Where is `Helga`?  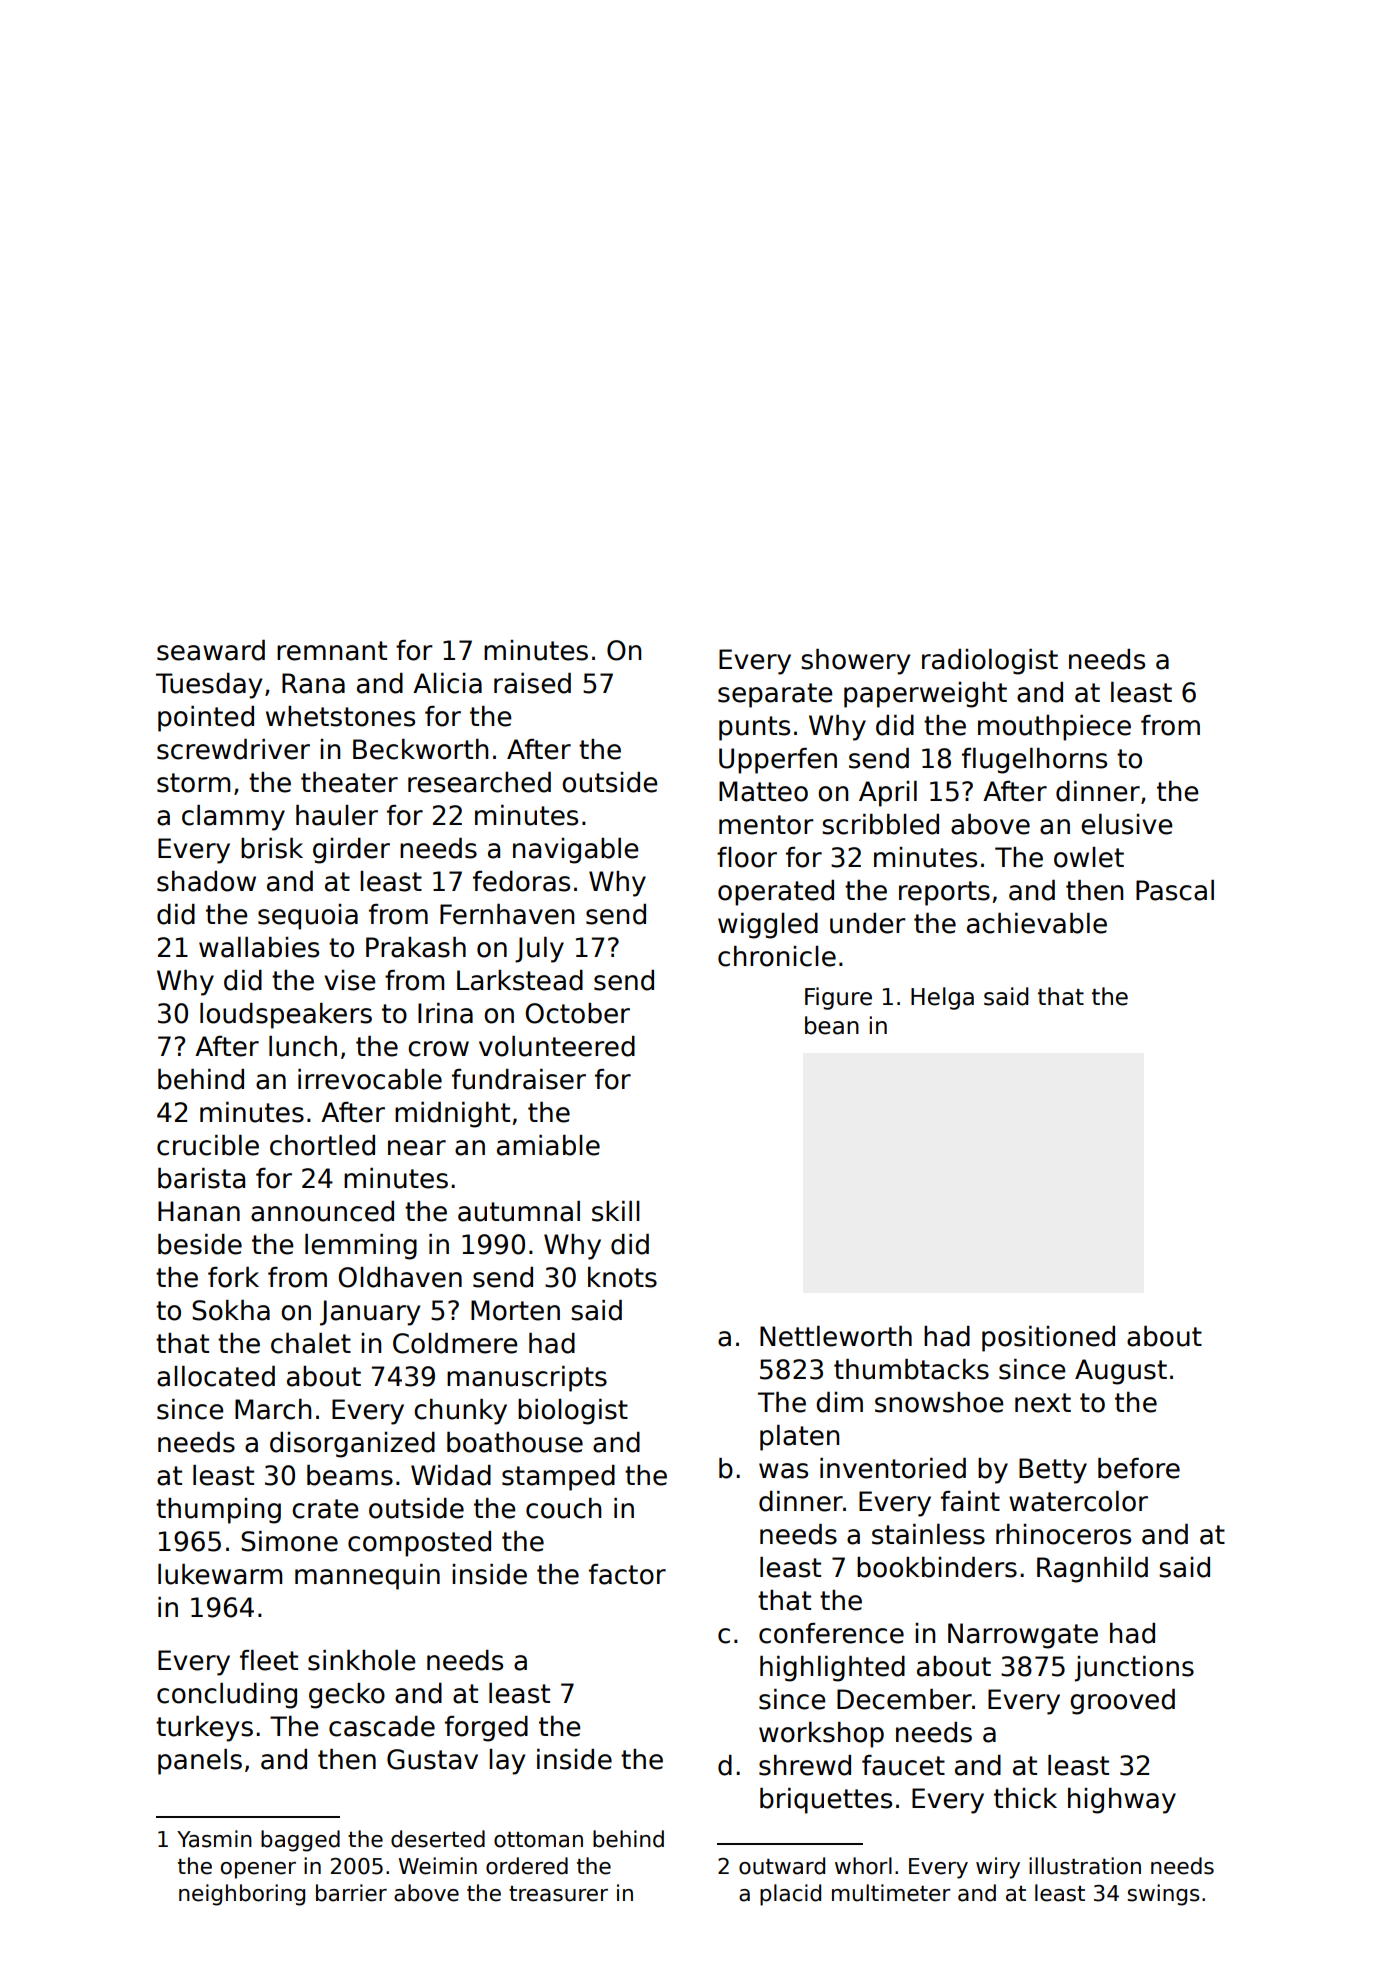 Helga is located at coordinates (942, 998).
